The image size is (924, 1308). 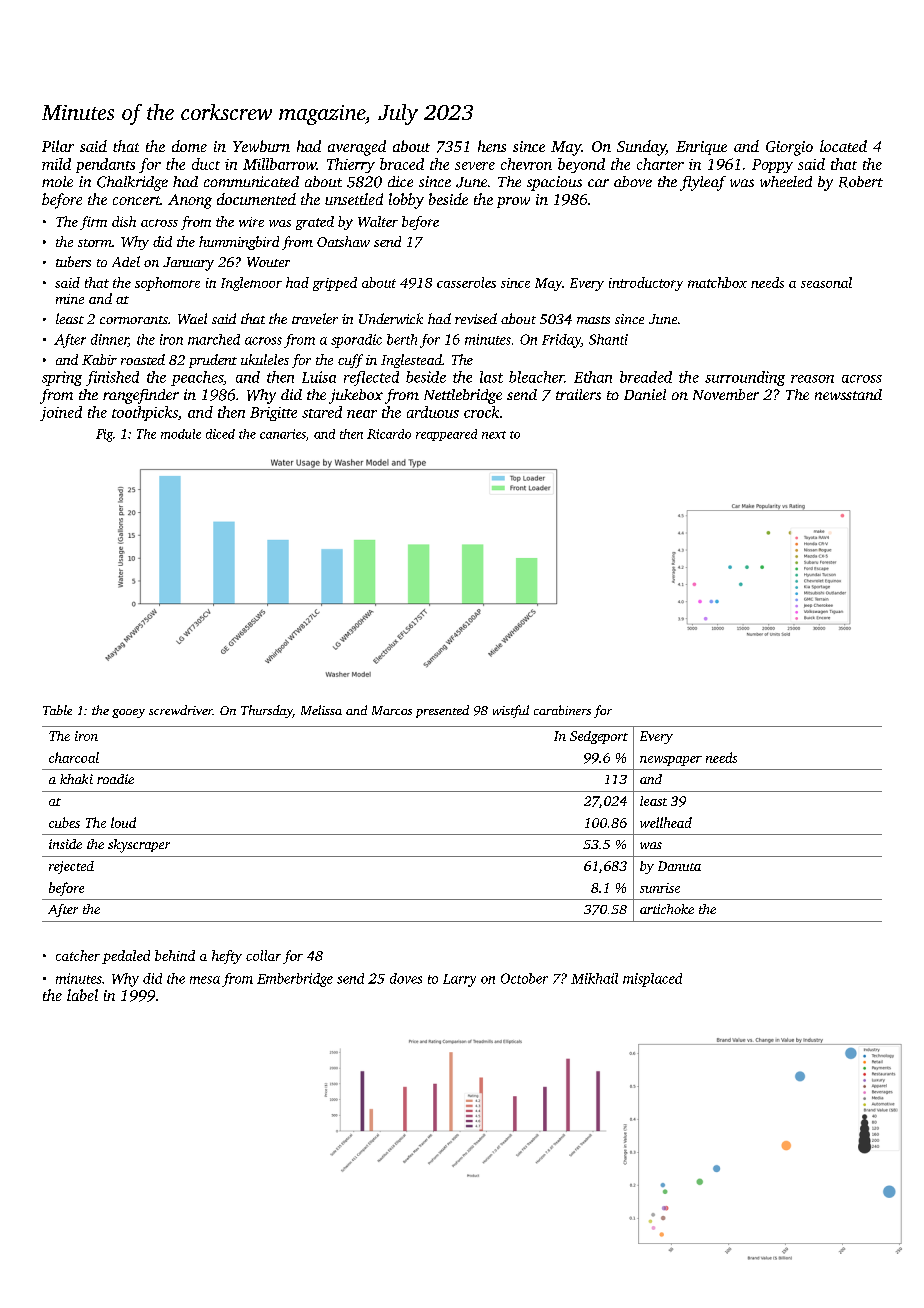 What do you see at coordinates (321, 710) in the screenshot?
I see `Melissa` at bounding box center [321, 710].
